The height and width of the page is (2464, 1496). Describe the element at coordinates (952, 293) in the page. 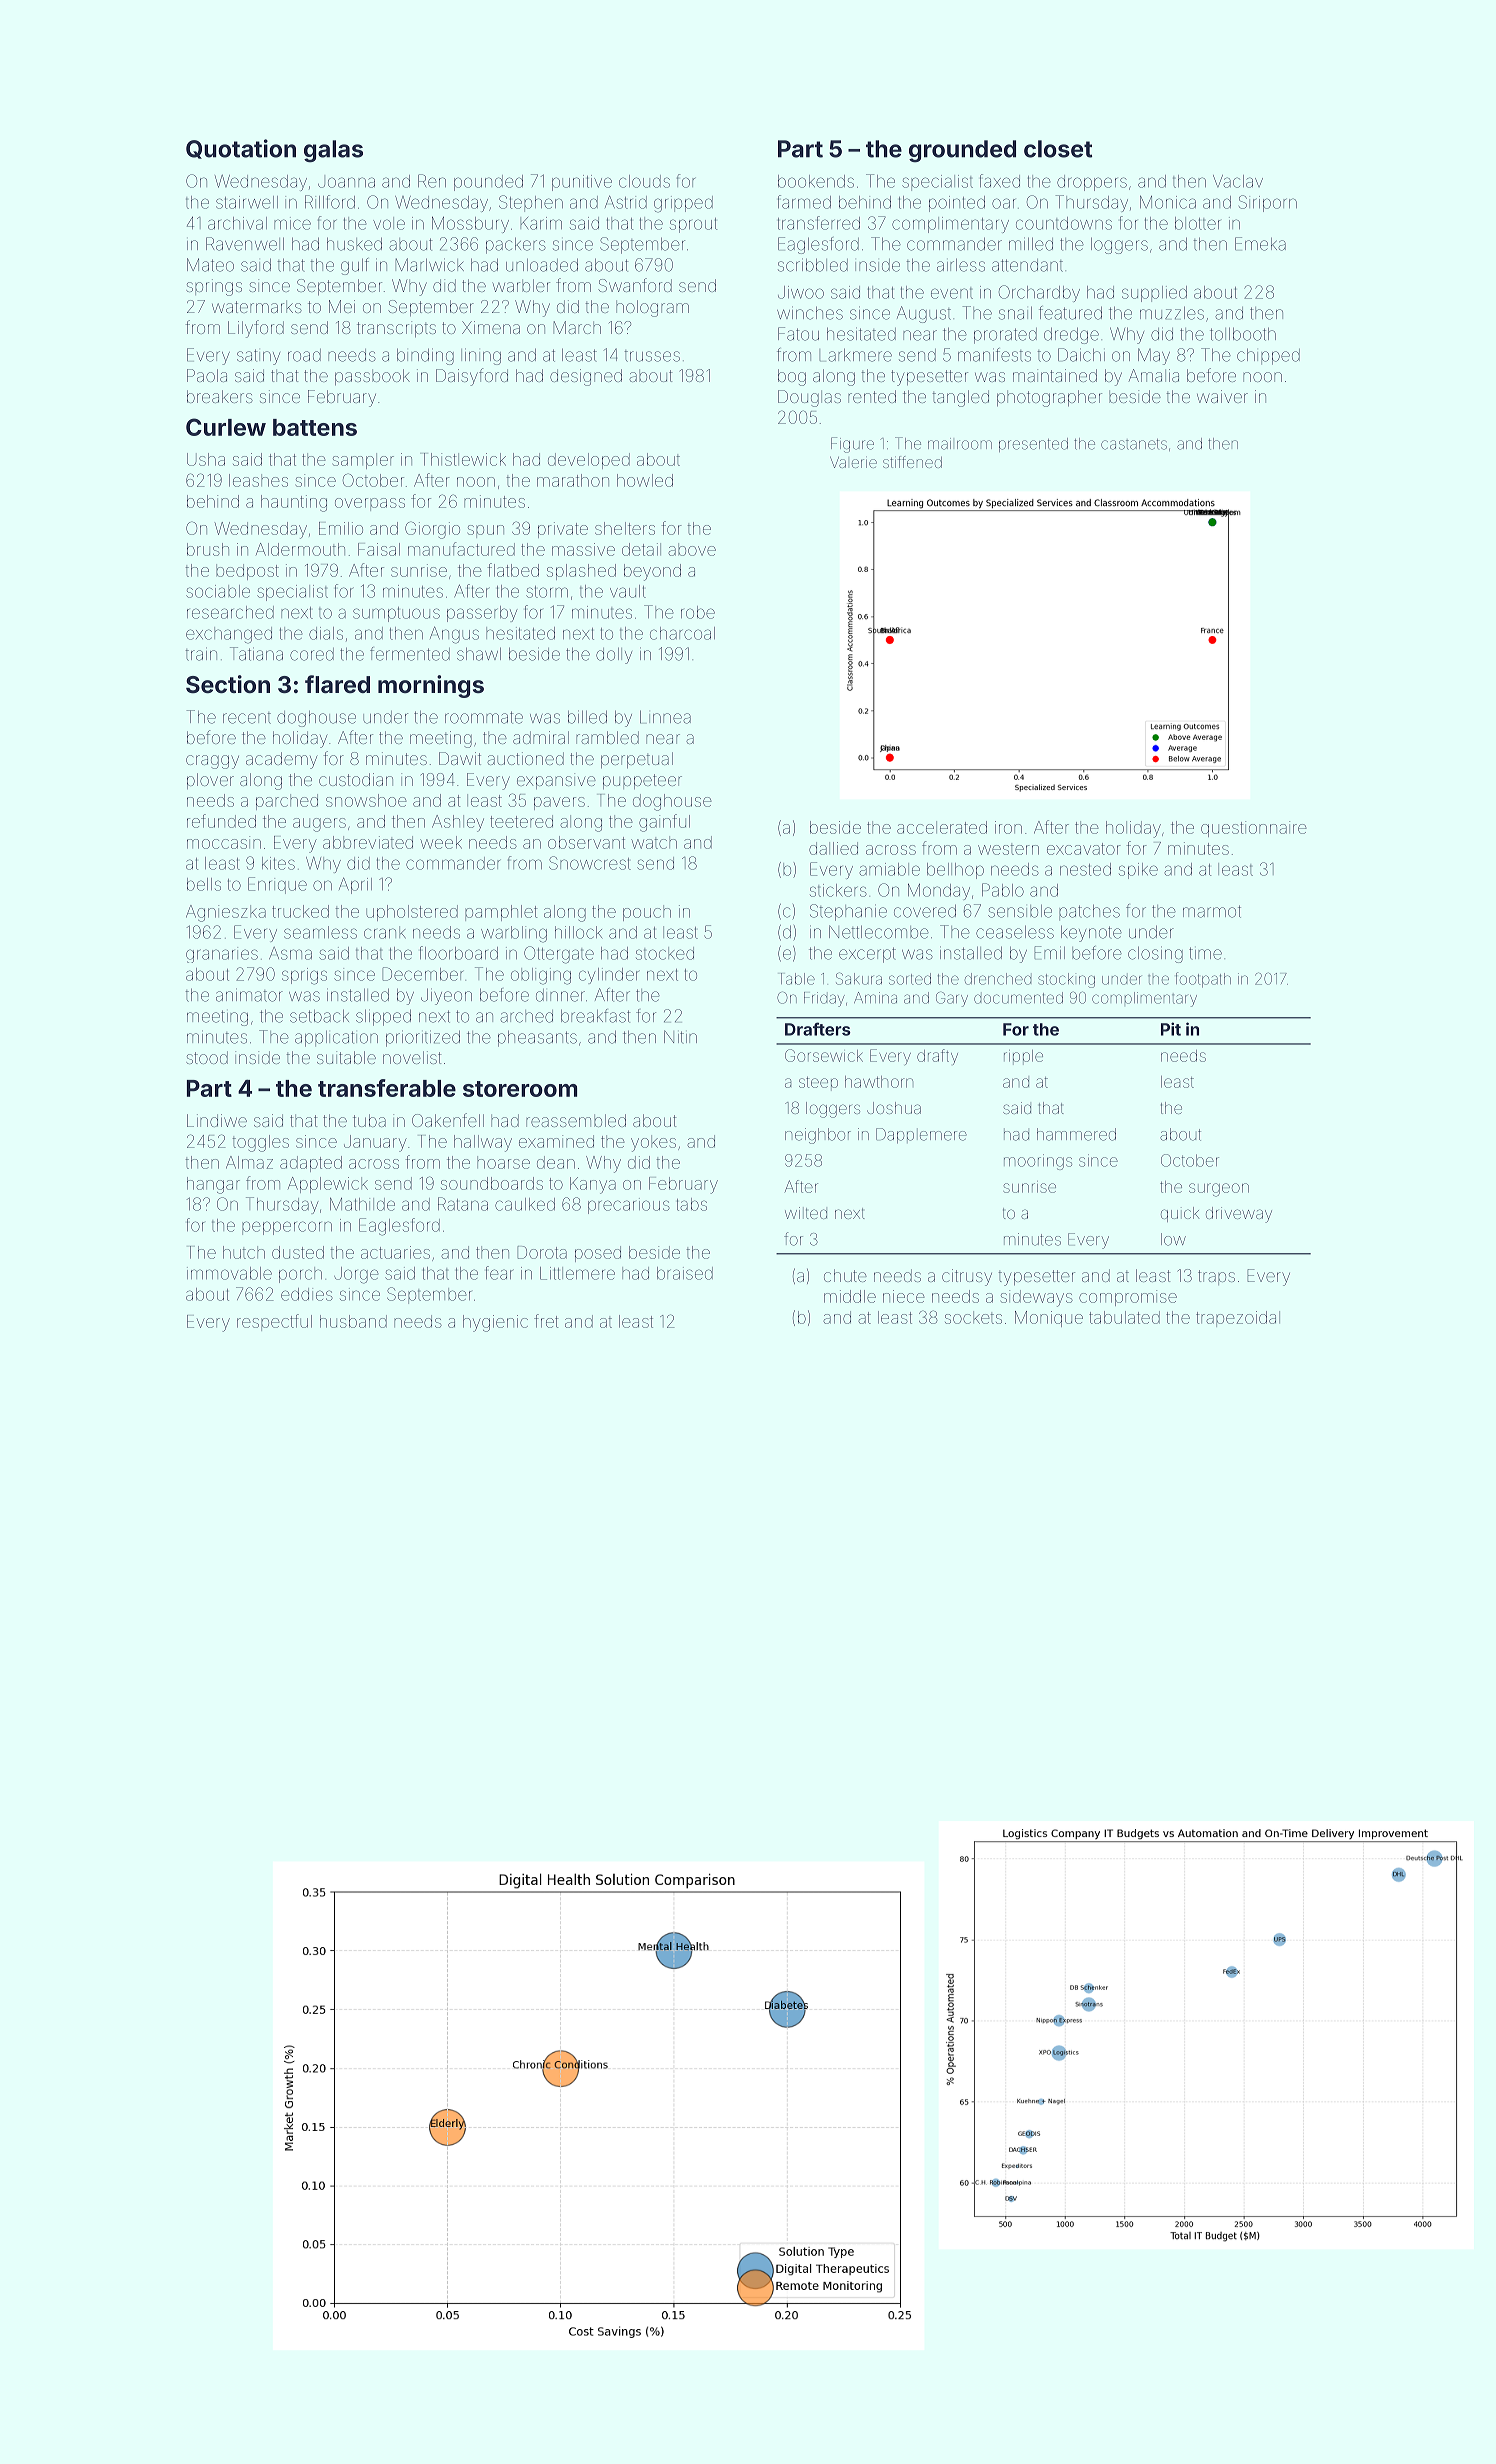

I see `event` at that location.
